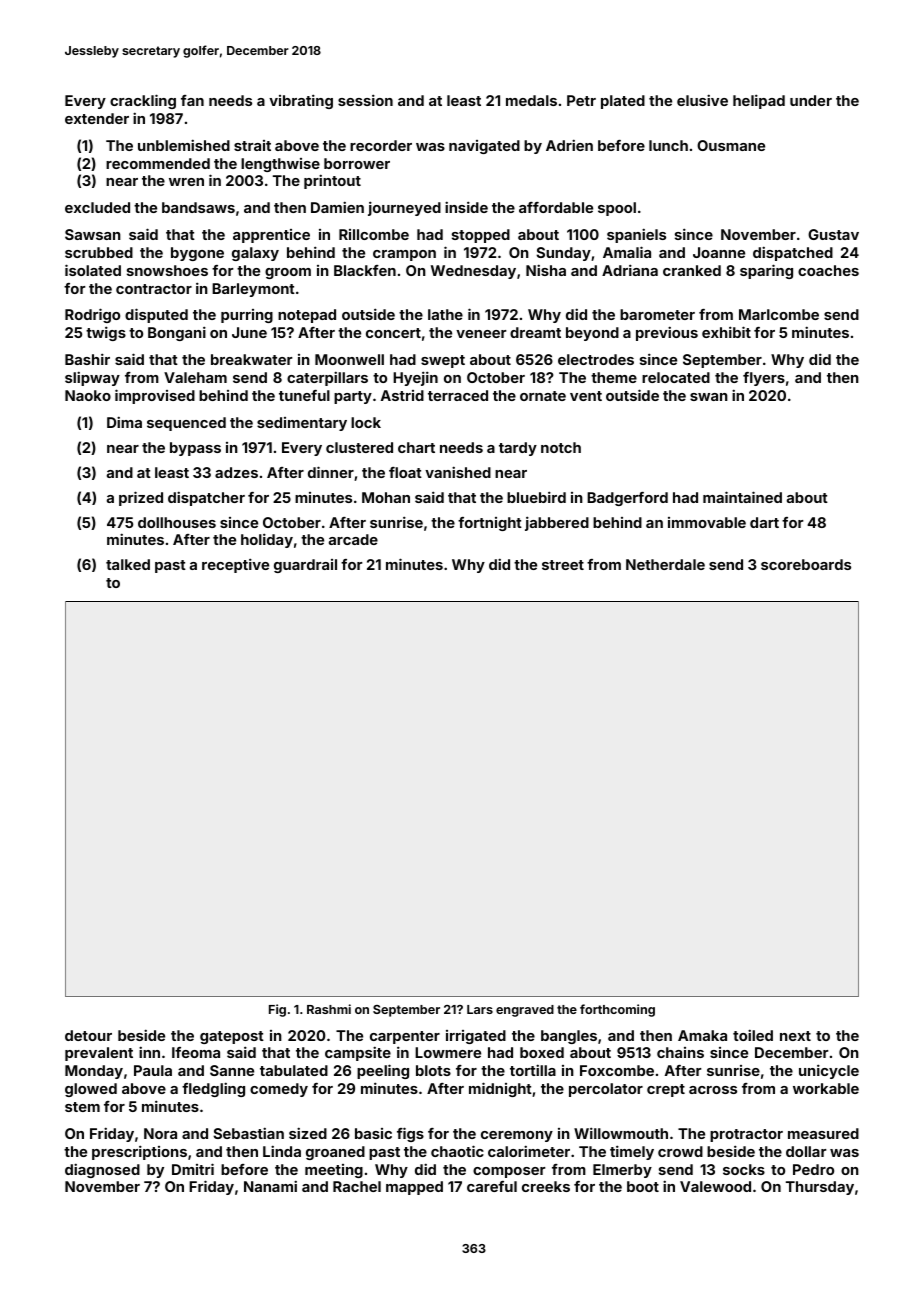 This page has width=924, height=1308. What do you see at coordinates (525, 1011) in the page?
I see `engraved` at bounding box center [525, 1011].
